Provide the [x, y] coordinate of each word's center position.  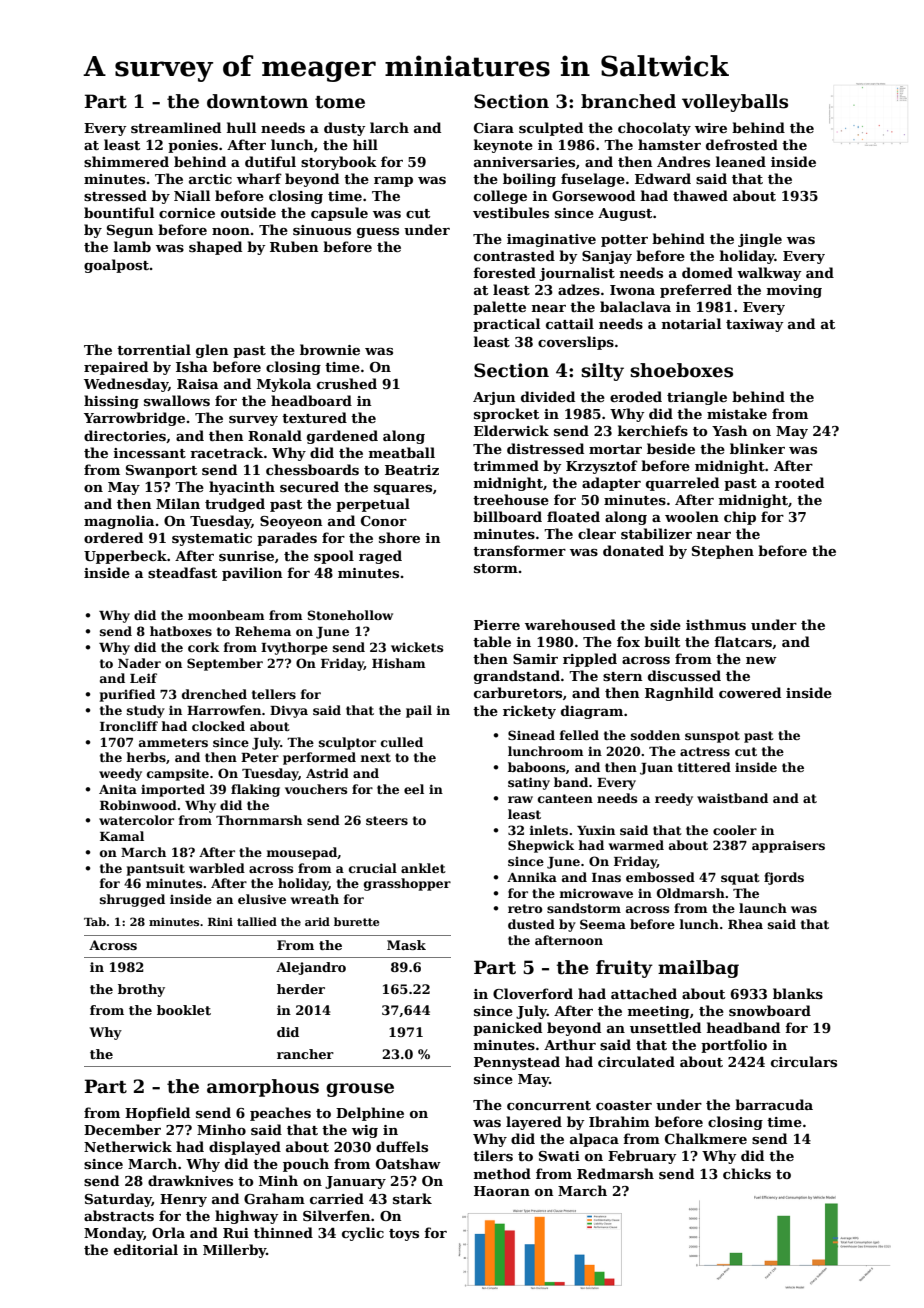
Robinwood [138, 805]
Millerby [234, 1251]
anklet [423, 868]
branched [628, 101]
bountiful [119, 212]
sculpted [551, 129]
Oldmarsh [691, 893]
